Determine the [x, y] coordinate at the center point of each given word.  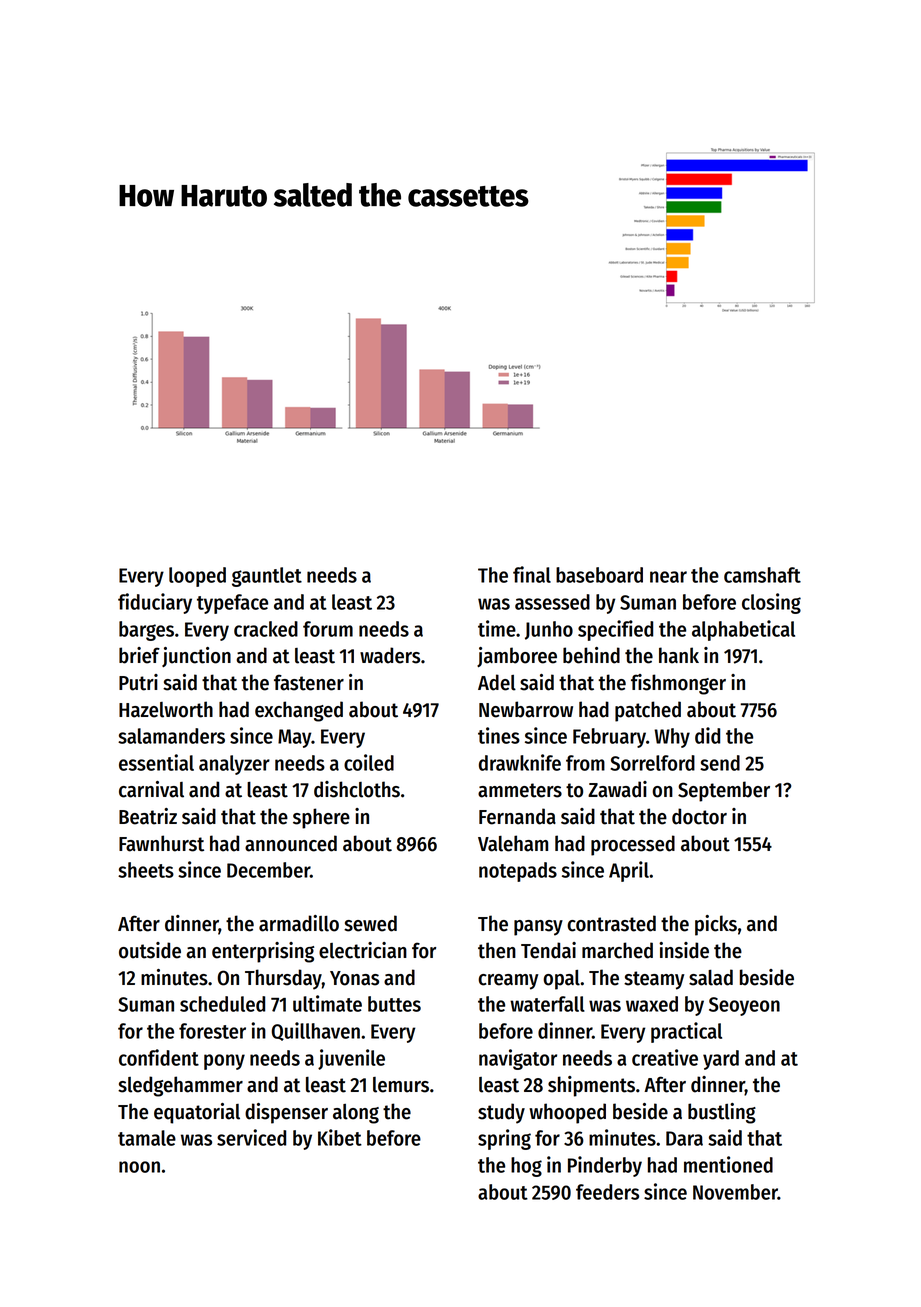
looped [197, 577]
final [532, 574]
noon [139, 1167]
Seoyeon [744, 1006]
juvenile [351, 1059]
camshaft [762, 575]
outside [150, 950]
